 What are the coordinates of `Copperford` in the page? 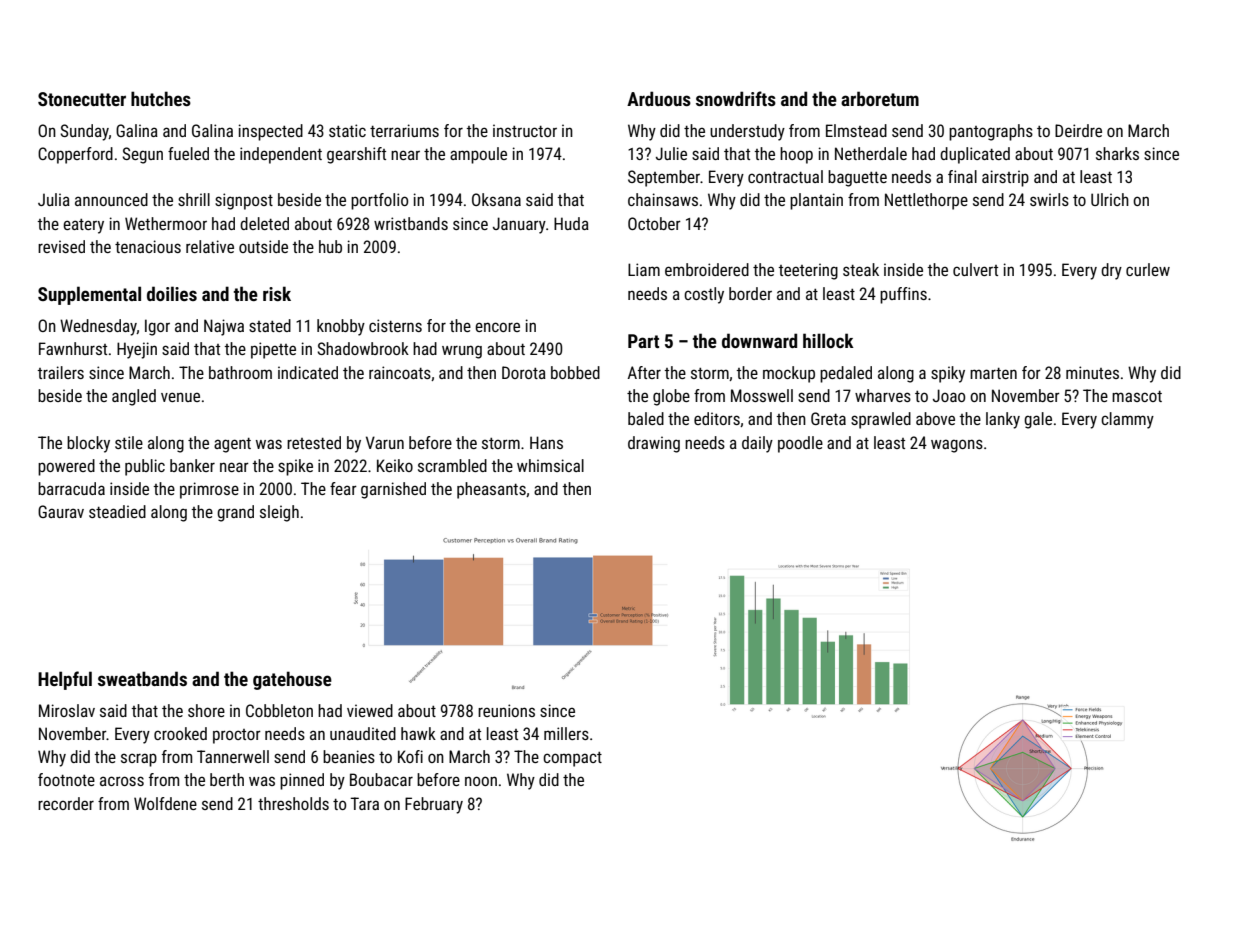 It's located at (75, 155).
